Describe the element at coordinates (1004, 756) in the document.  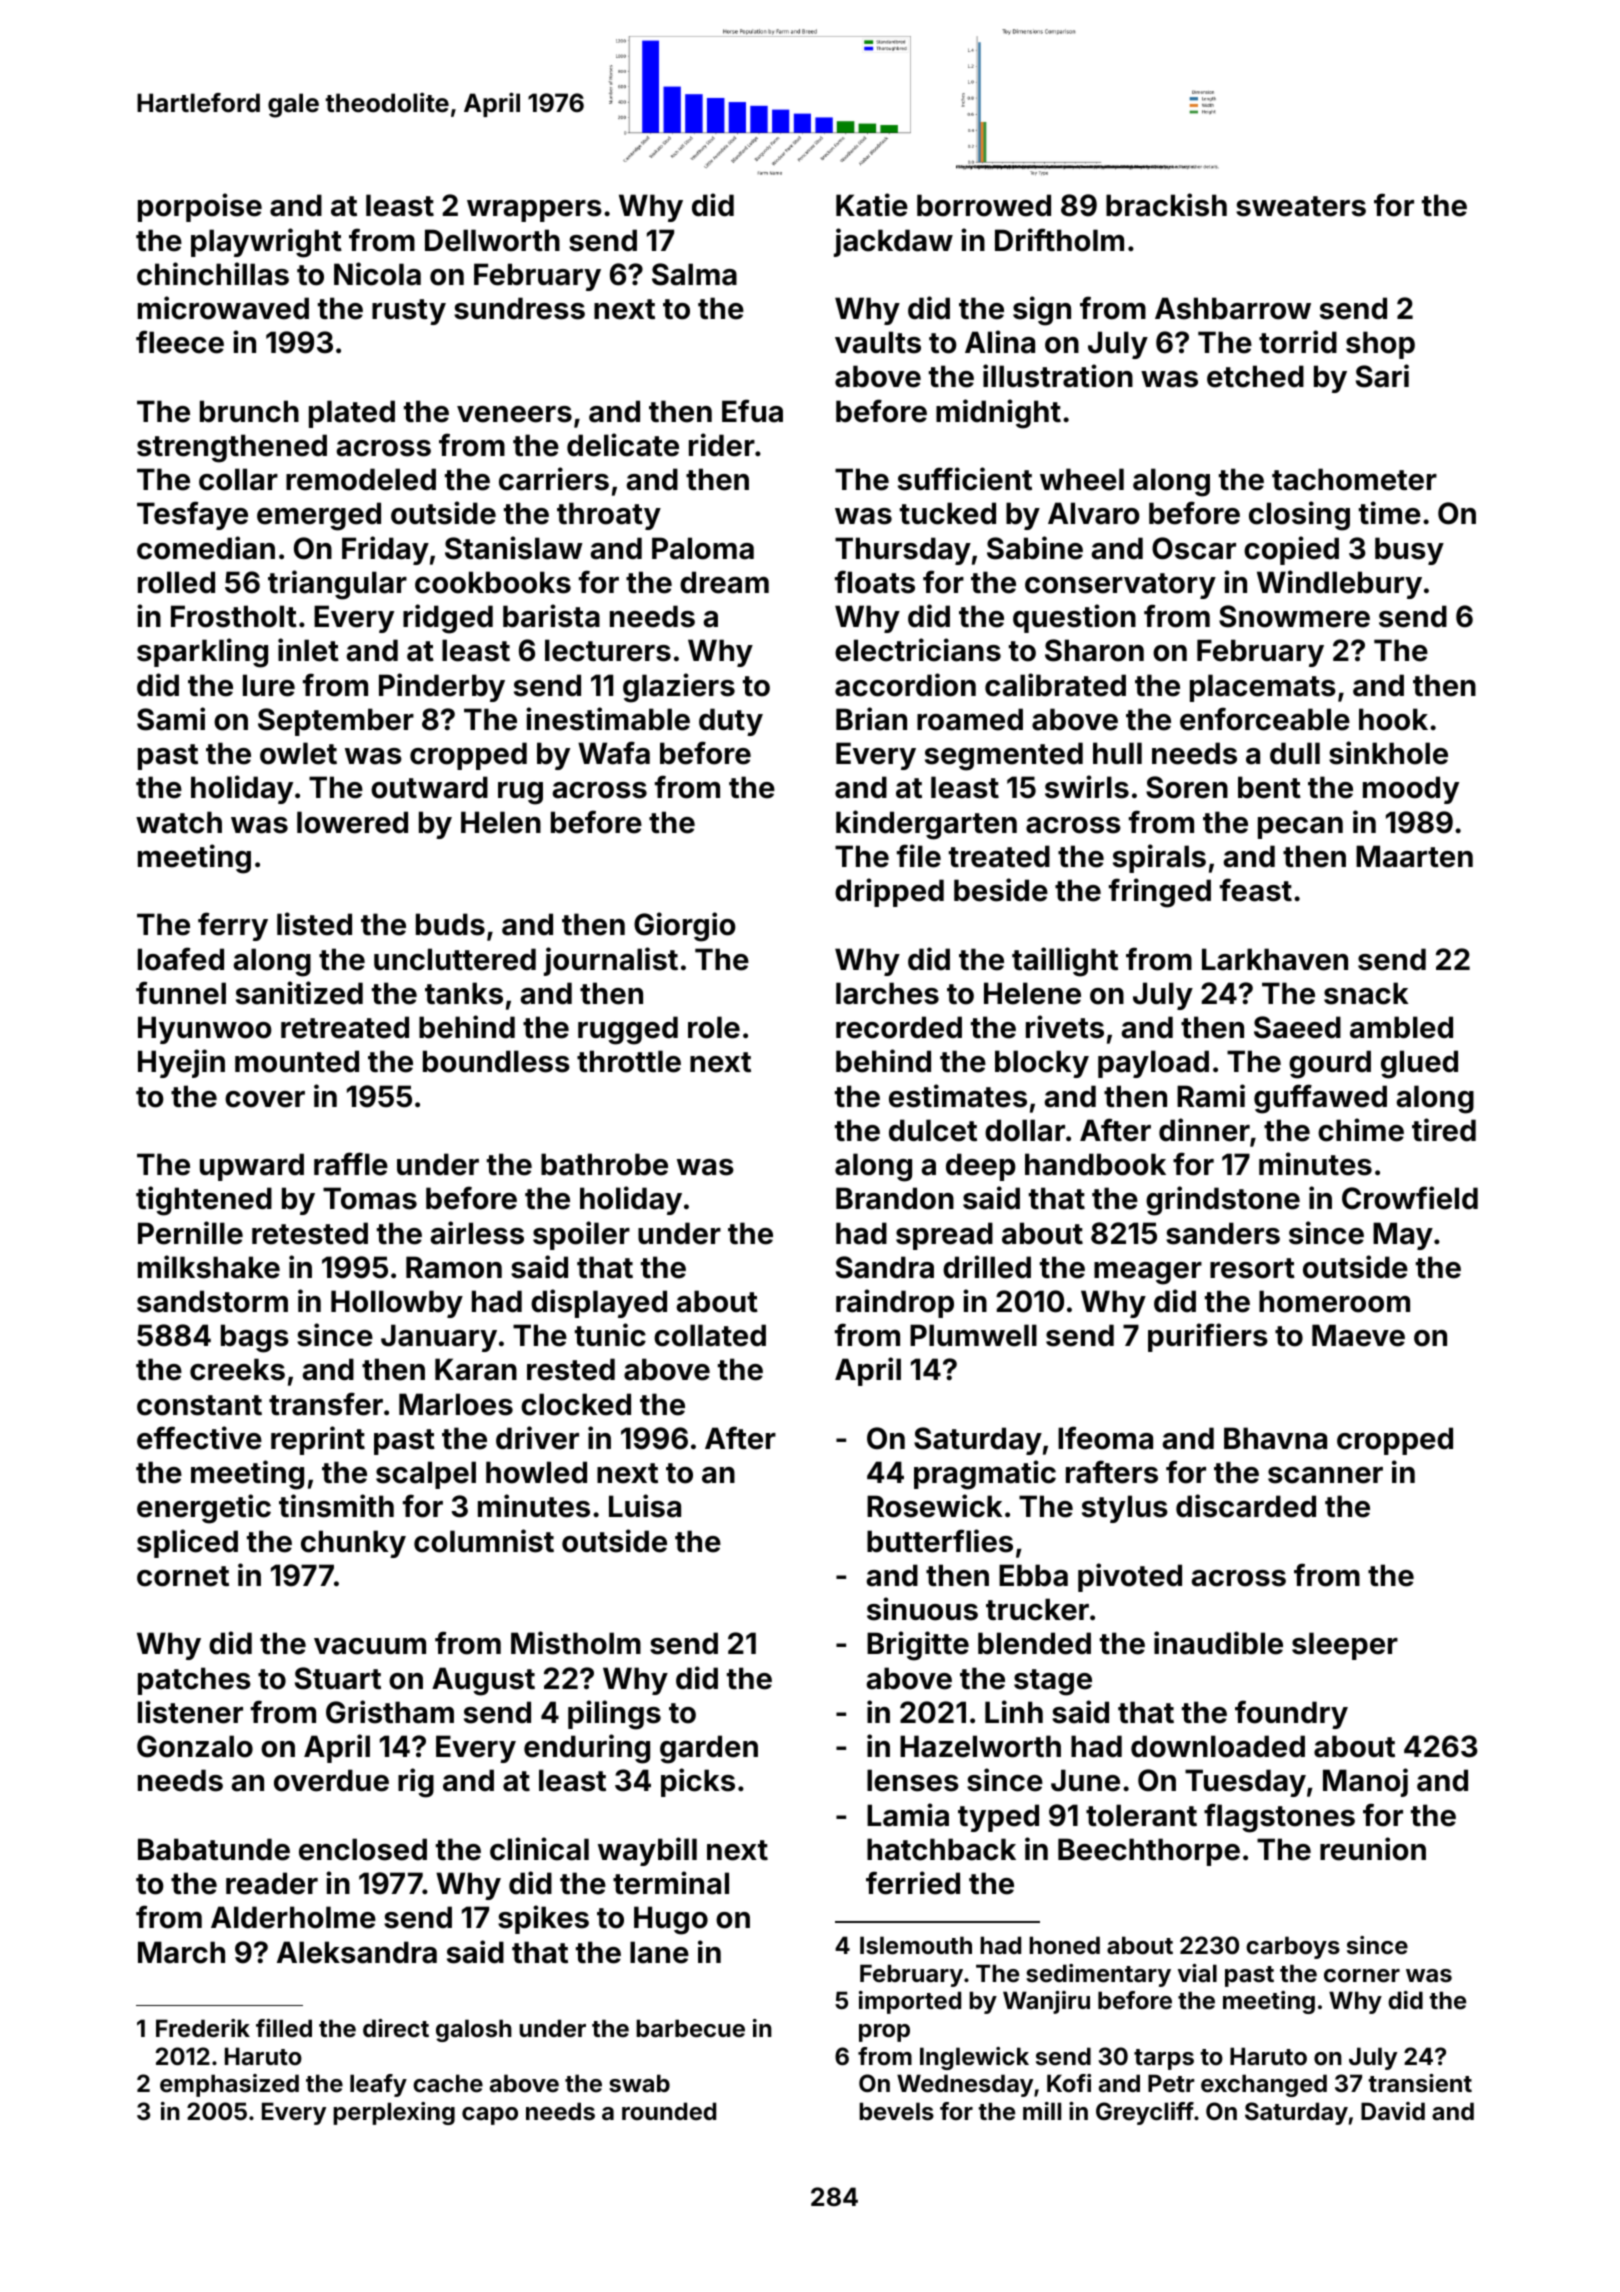
I see `segmented` at that location.
